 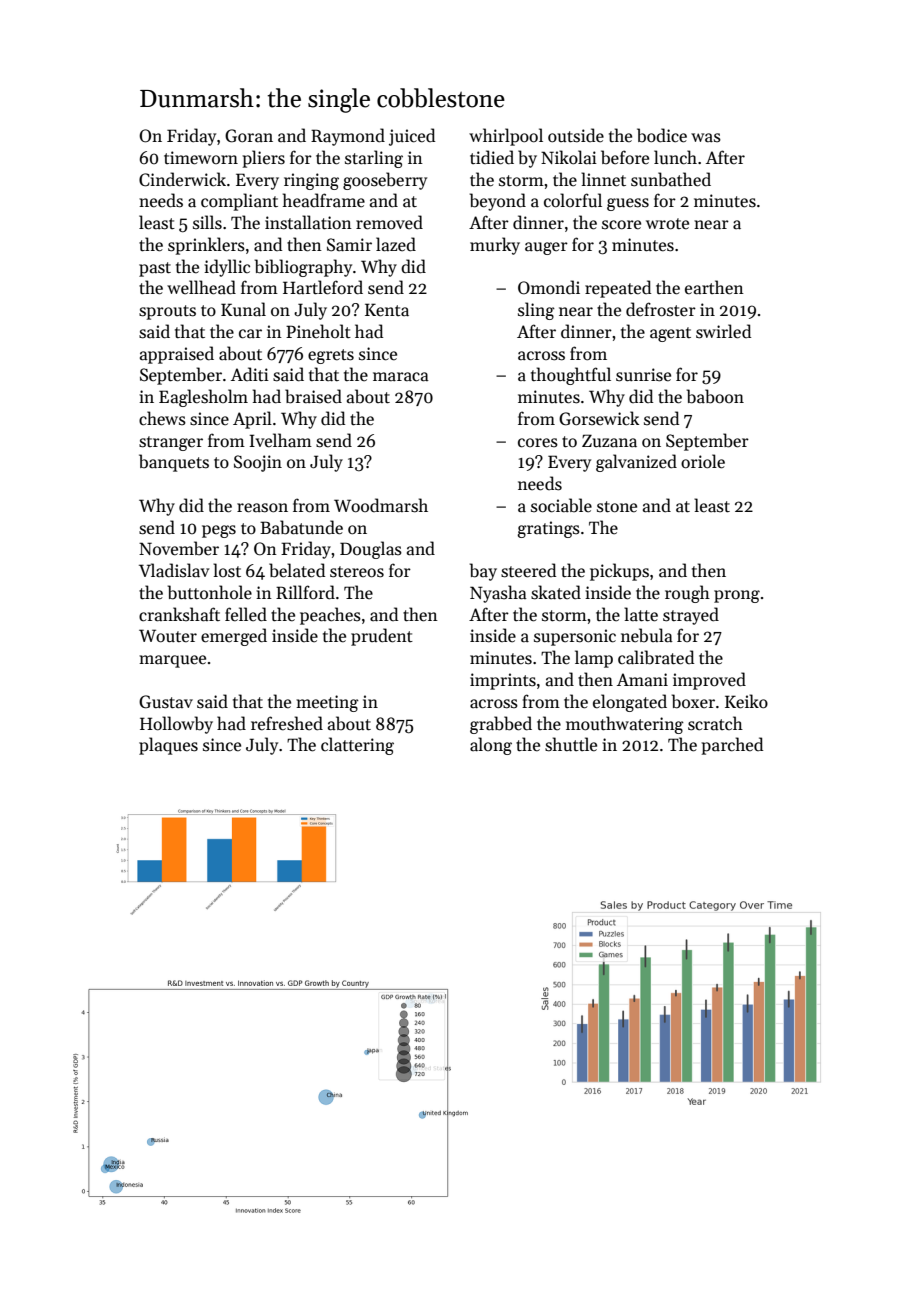 What do you see at coordinates (412, 137) in the screenshot?
I see `juiced` at bounding box center [412, 137].
